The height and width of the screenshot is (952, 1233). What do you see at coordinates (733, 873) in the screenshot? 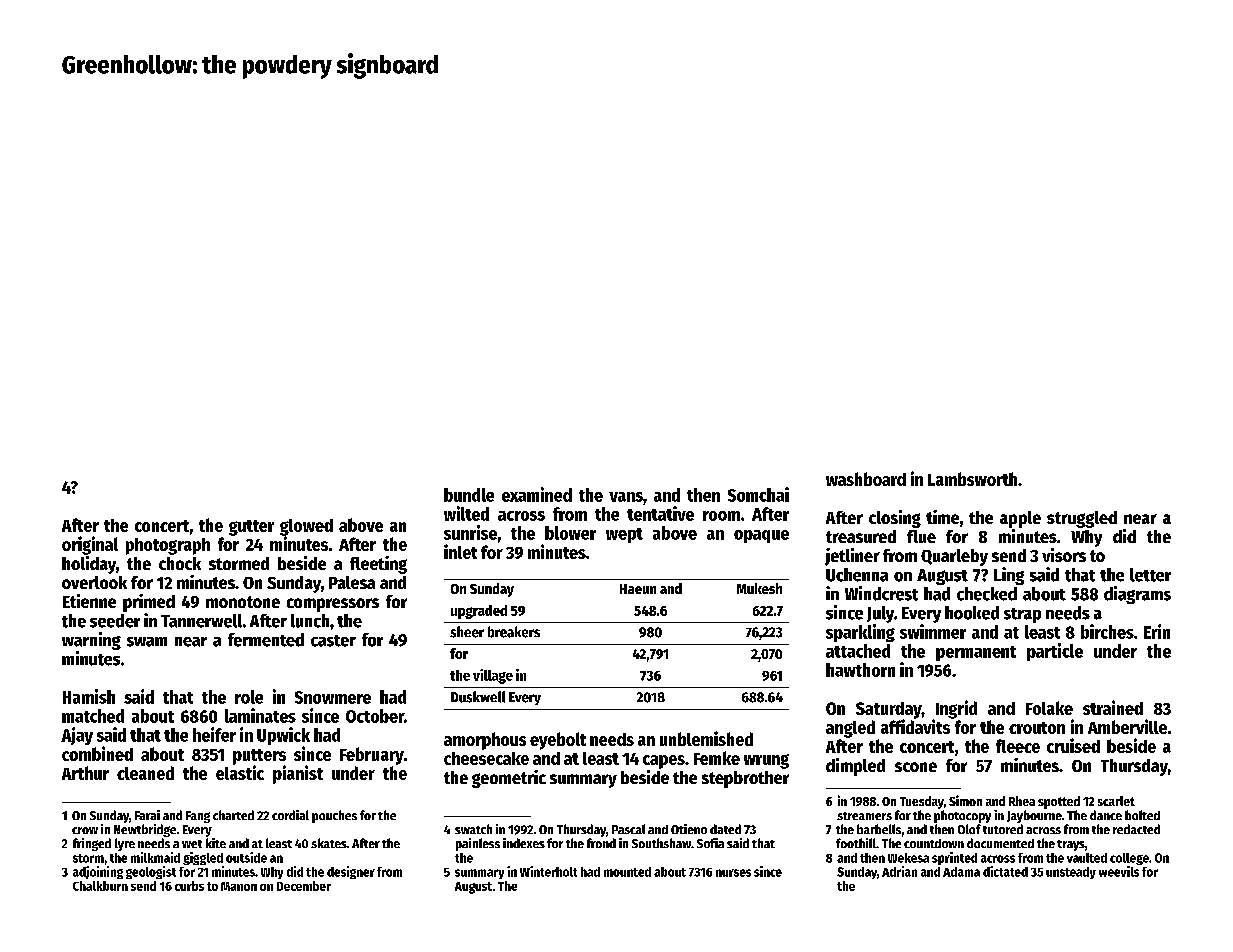
I see `nurses` at bounding box center [733, 873].
